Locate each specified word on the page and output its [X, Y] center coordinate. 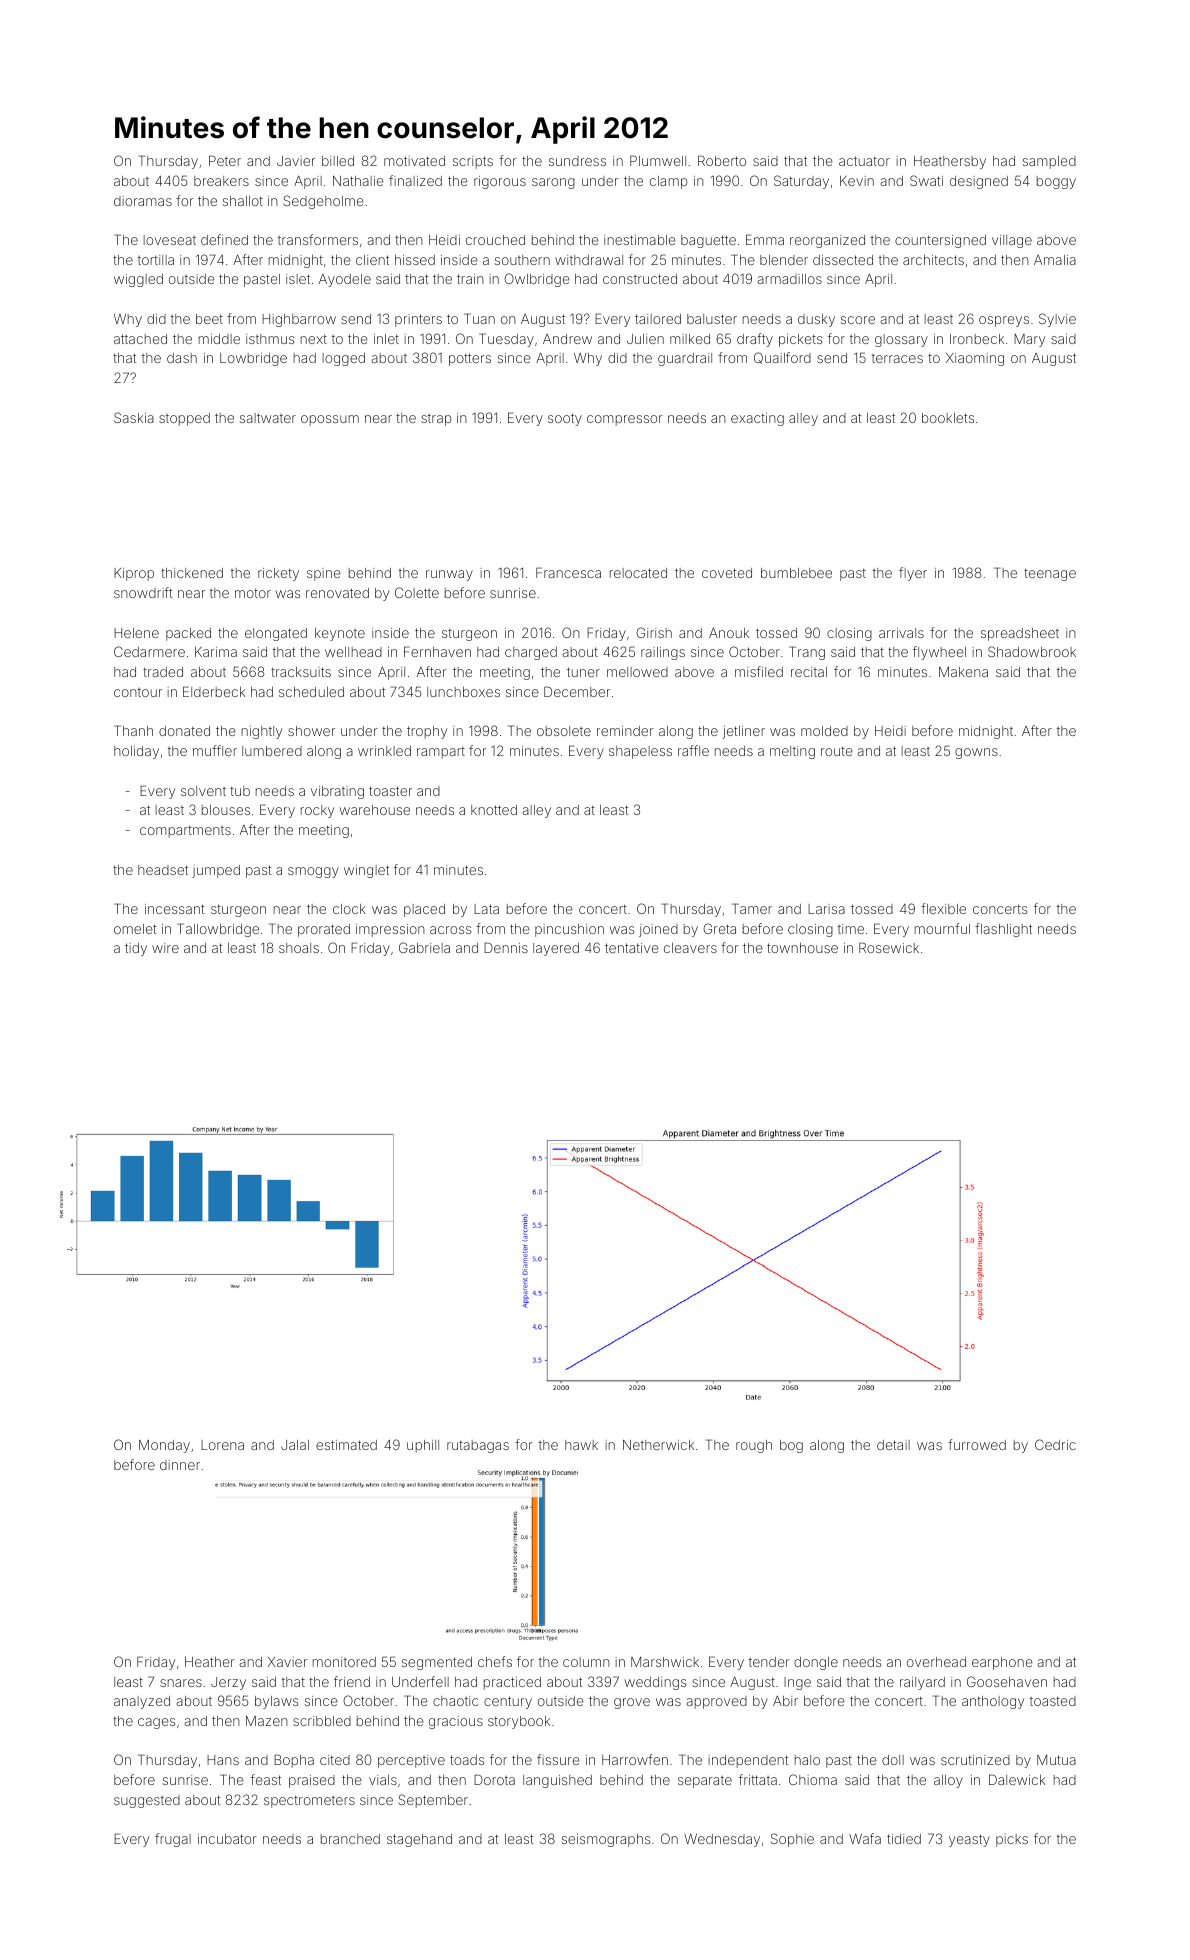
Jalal [295, 1445]
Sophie [792, 1840]
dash [182, 358]
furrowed [977, 1444]
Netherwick [658, 1445]
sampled [1049, 162]
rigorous [500, 182]
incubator [227, 1839]
